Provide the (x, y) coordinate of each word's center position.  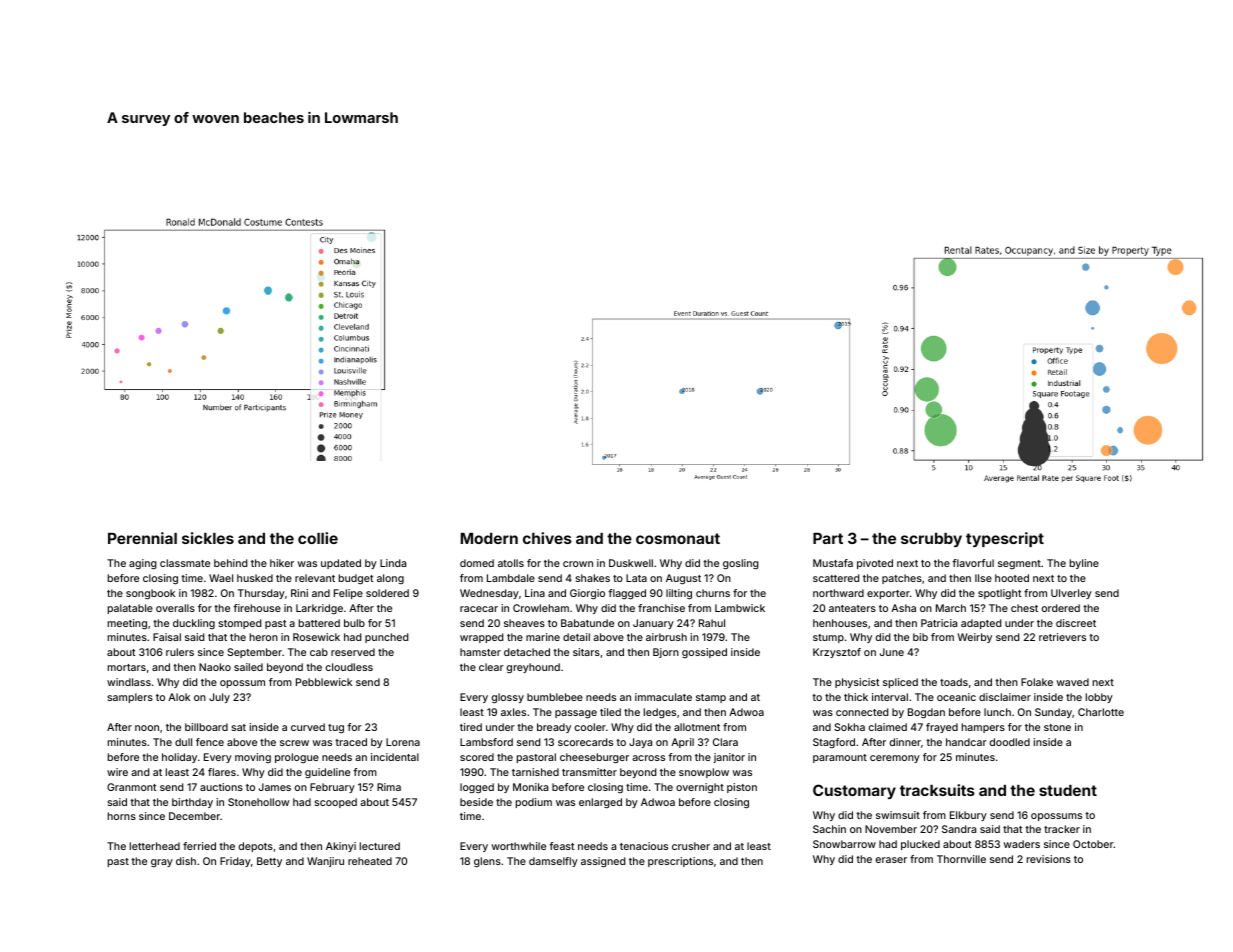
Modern (489, 538)
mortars (127, 667)
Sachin (829, 829)
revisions (1049, 859)
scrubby (931, 540)
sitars (586, 652)
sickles (208, 538)
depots (256, 847)
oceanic (956, 697)
